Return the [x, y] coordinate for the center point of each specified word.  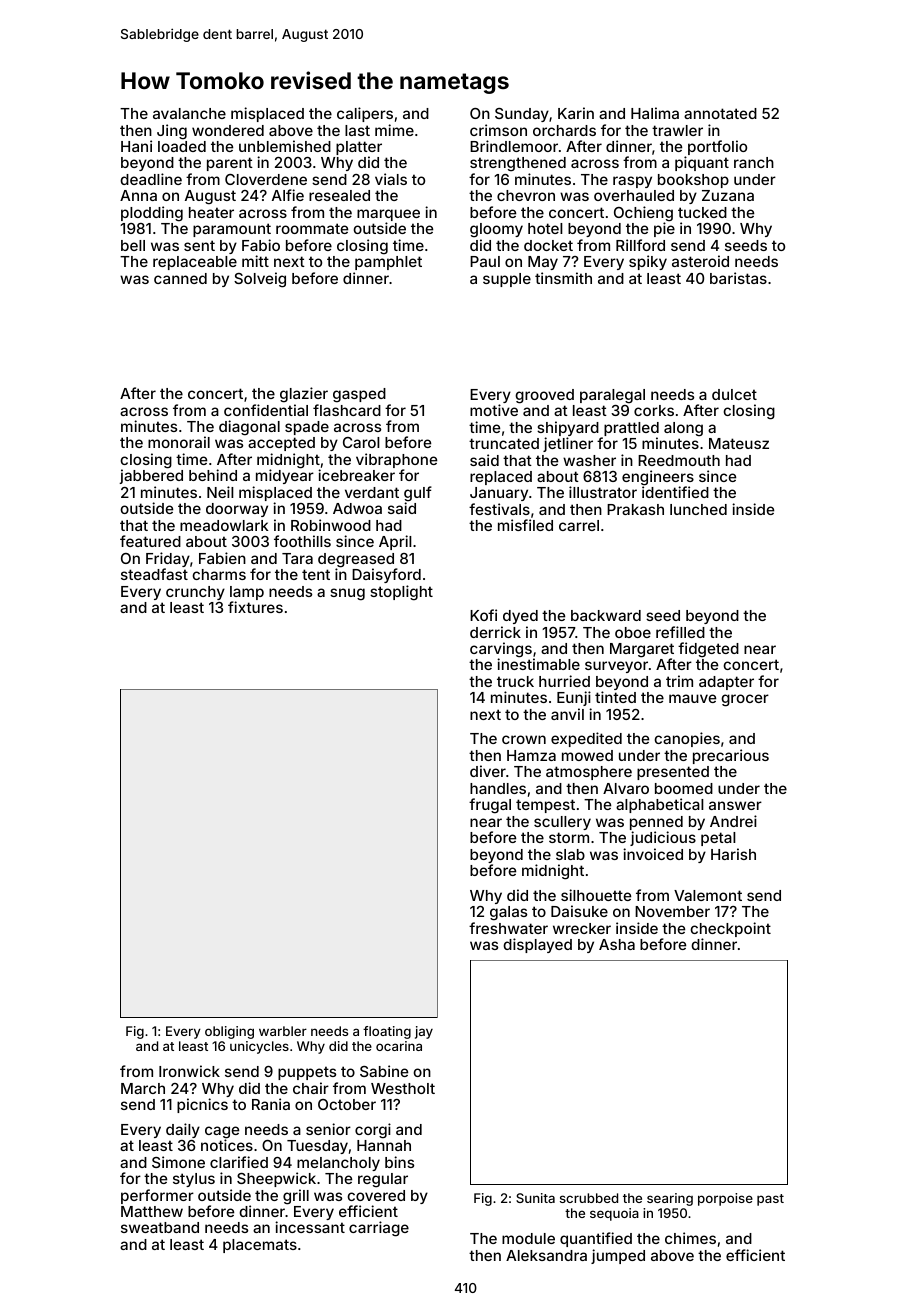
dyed [520, 617]
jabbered [151, 477]
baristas [738, 278]
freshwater [508, 928]
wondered [228, 130]
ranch [754, 162]
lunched [698, 509]
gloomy [496, 230]
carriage [379, 1229]
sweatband [160, 1227]
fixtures [255, 607]
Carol [361, 442]
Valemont [708, 895]
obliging [229, 1032]
